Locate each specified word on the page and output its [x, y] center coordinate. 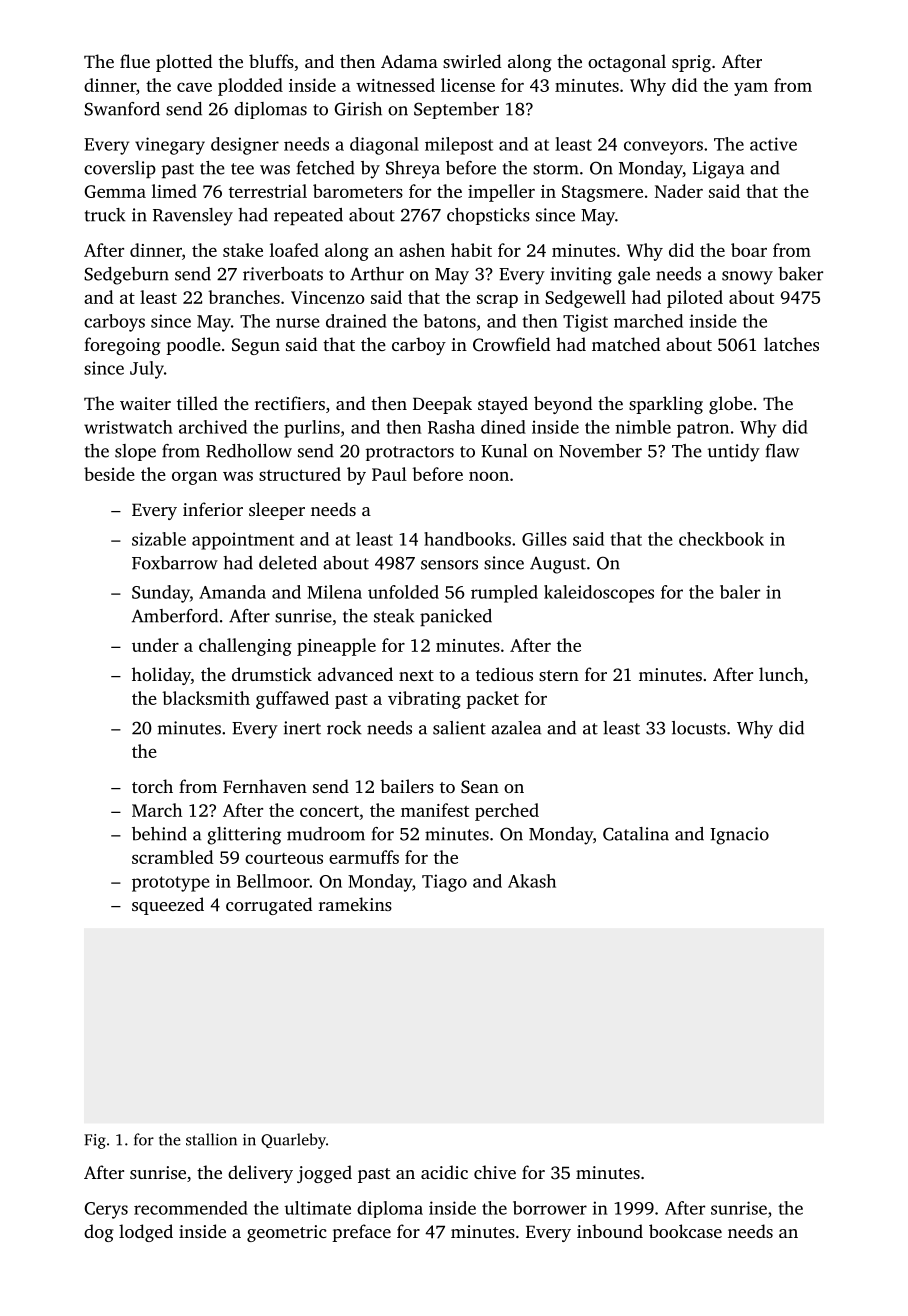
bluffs [271, 61]
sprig [691, 63]
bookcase [685, 1231]
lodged [146, 1233]
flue [135, 61]
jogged [324, 1174]
